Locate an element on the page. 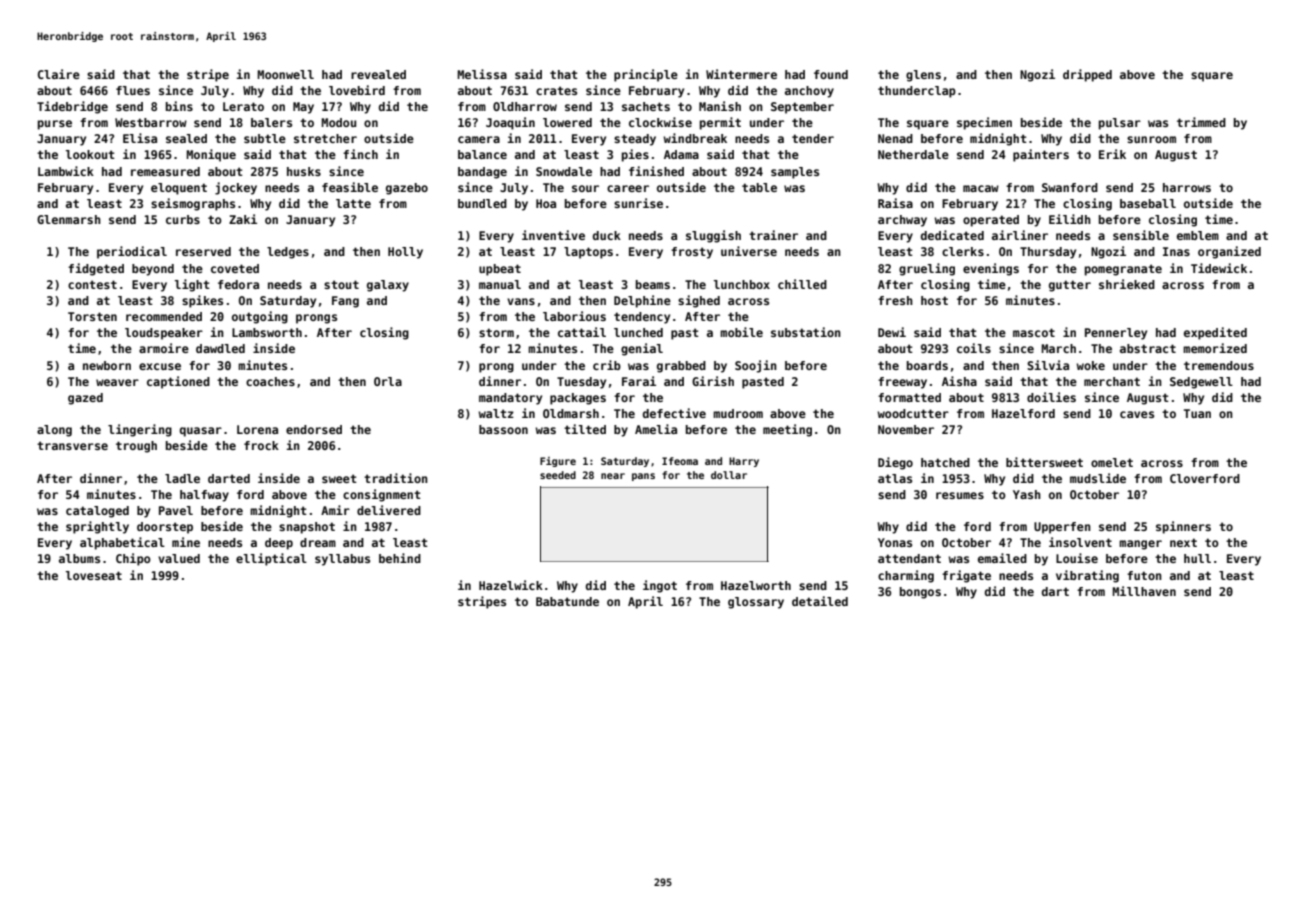 The height and width of the image is (924, 1308). beyond is located at coordinates (153, 270).
